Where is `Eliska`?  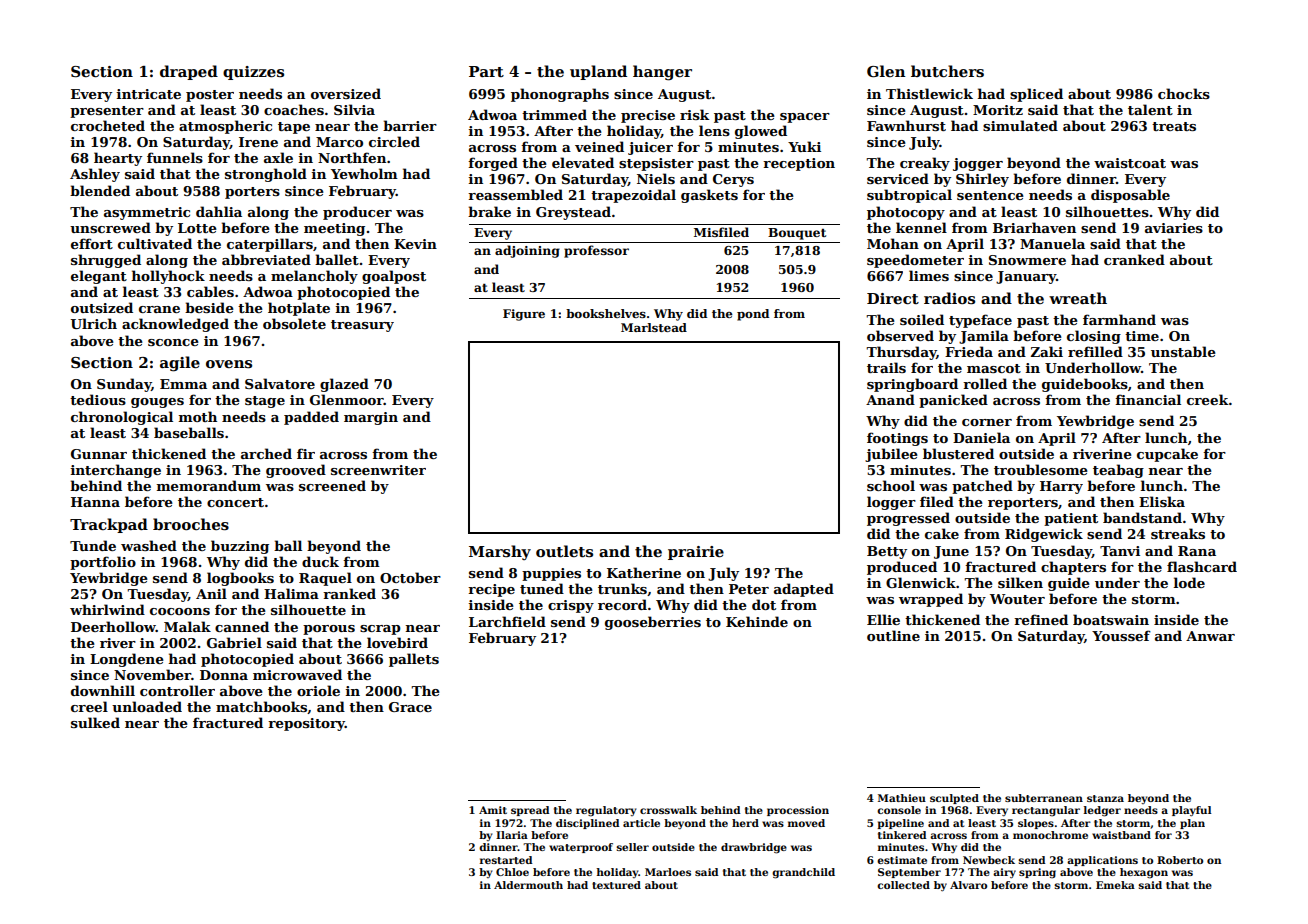
Eliska is located at coordinates (1162, 501).
